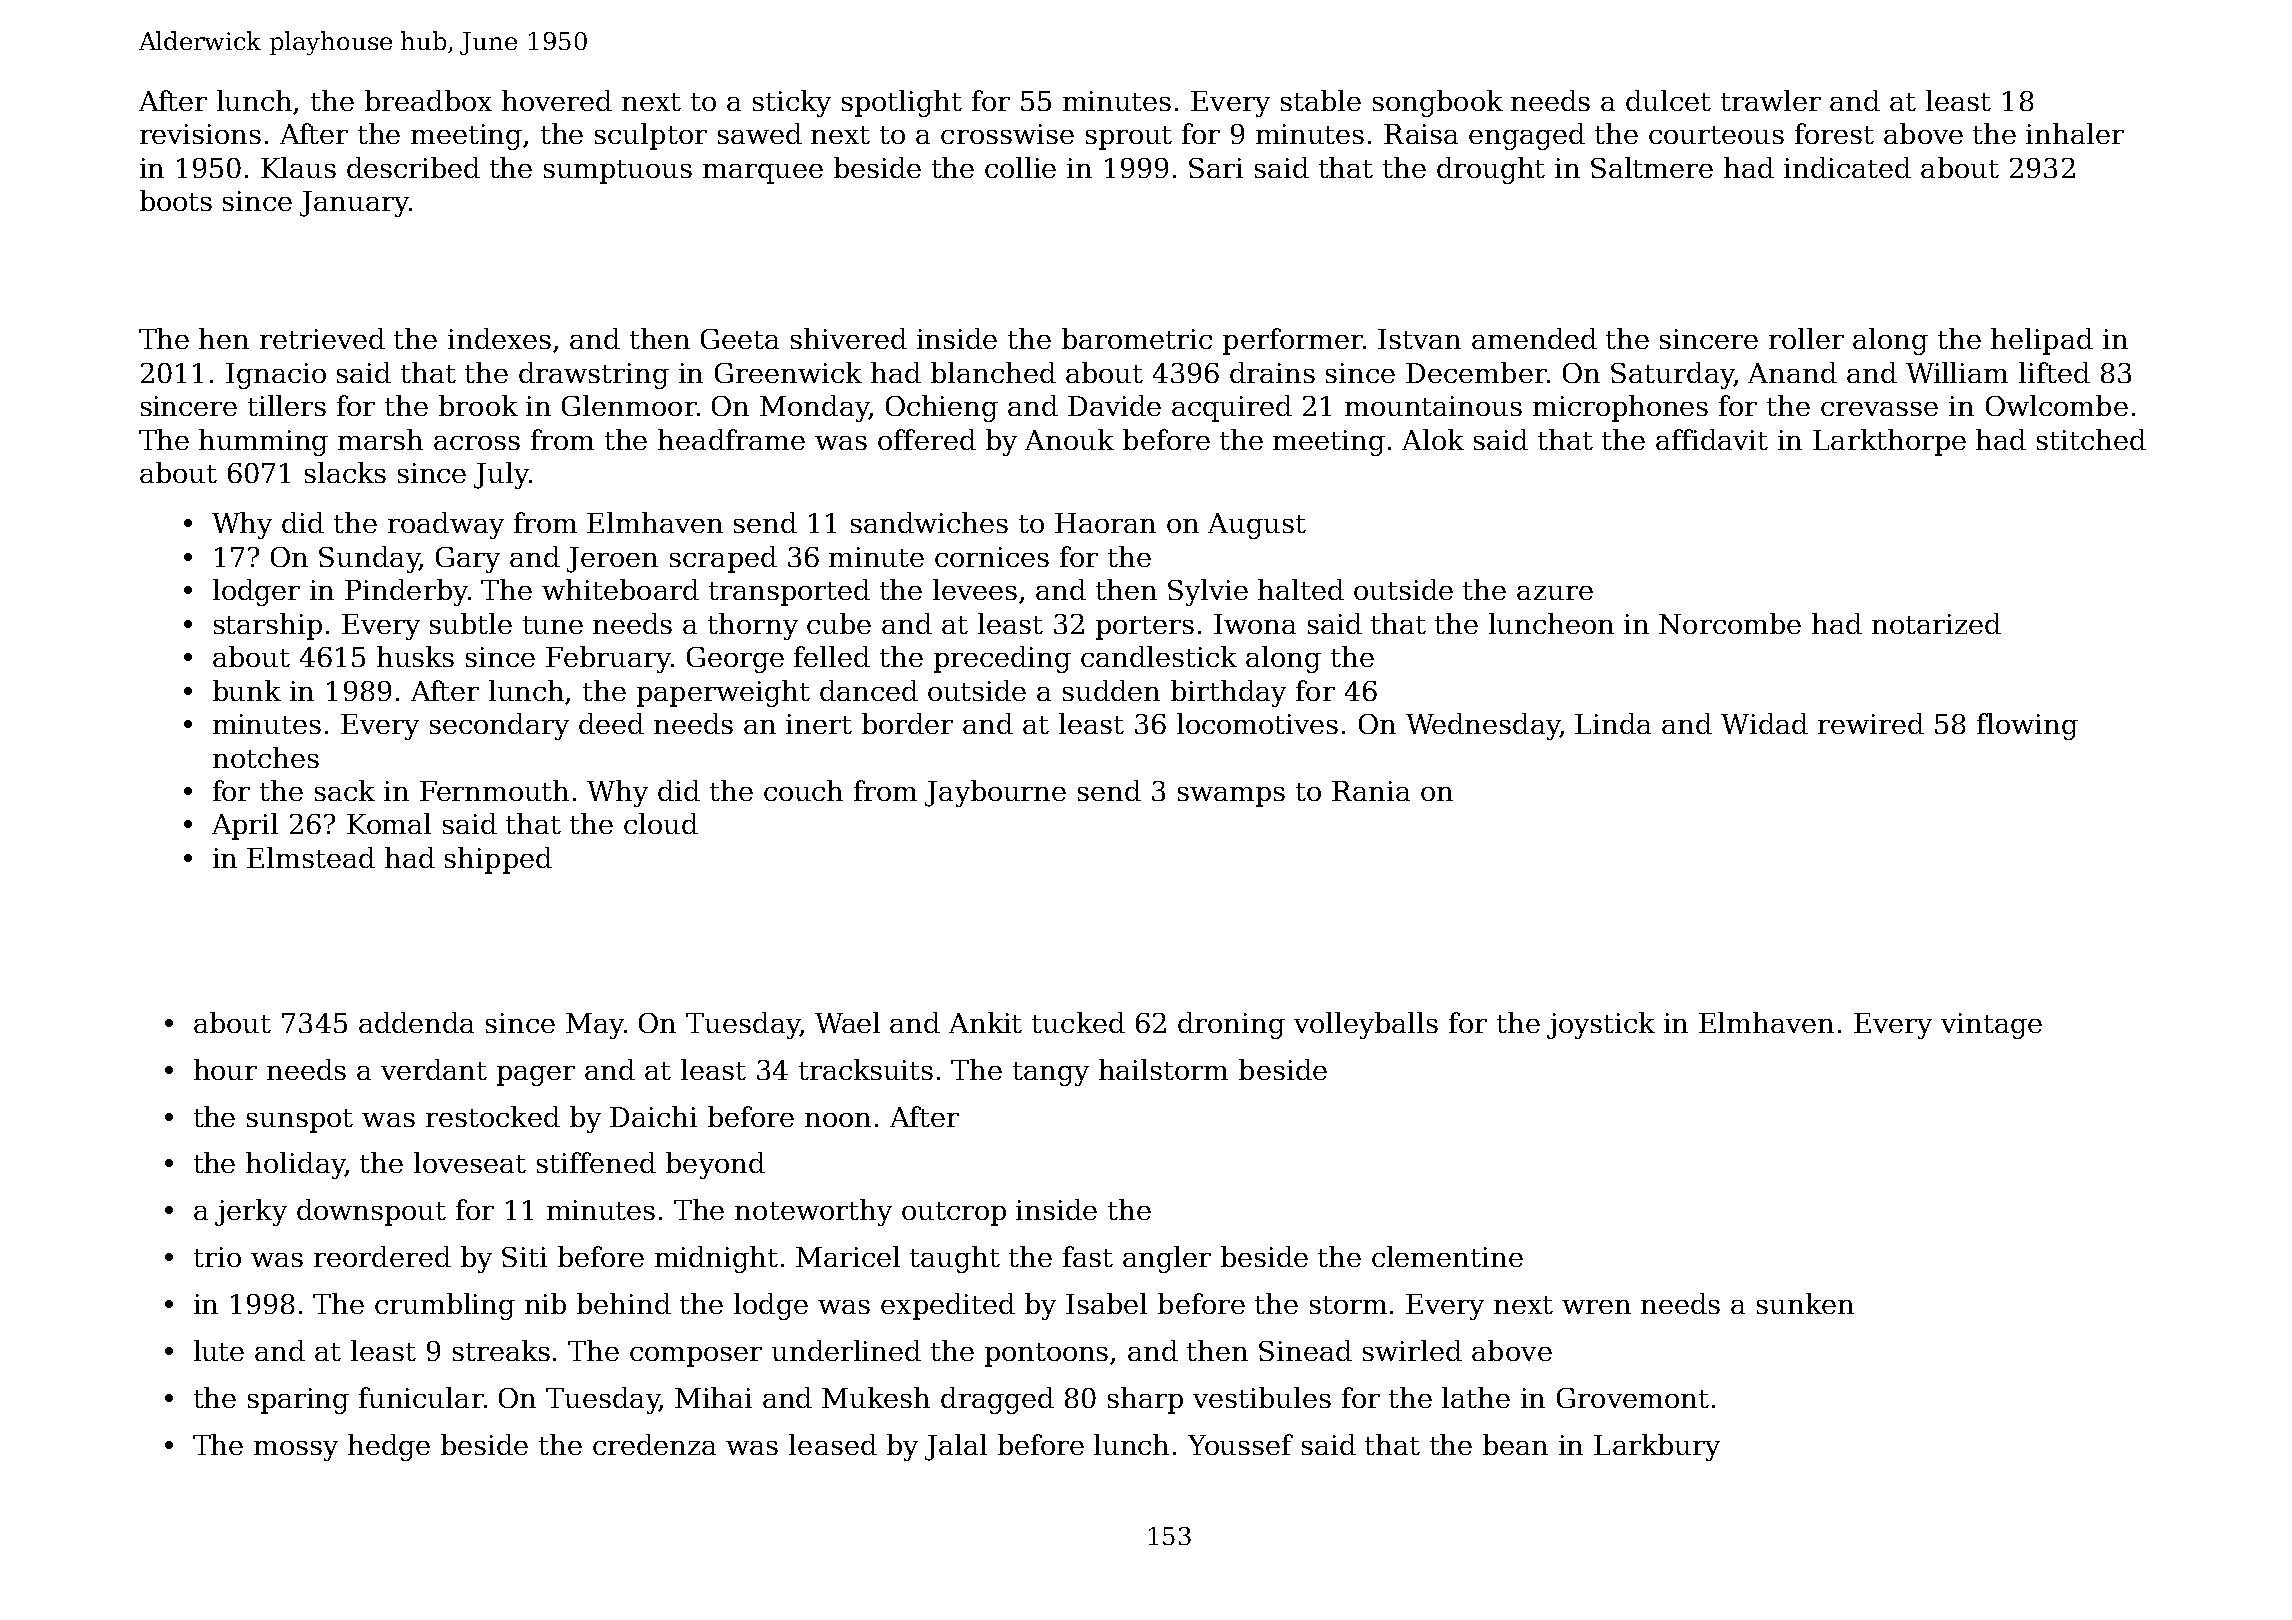 The height and width of the page is (1620, 2292). I want to click on husks, so click(415, 656).
